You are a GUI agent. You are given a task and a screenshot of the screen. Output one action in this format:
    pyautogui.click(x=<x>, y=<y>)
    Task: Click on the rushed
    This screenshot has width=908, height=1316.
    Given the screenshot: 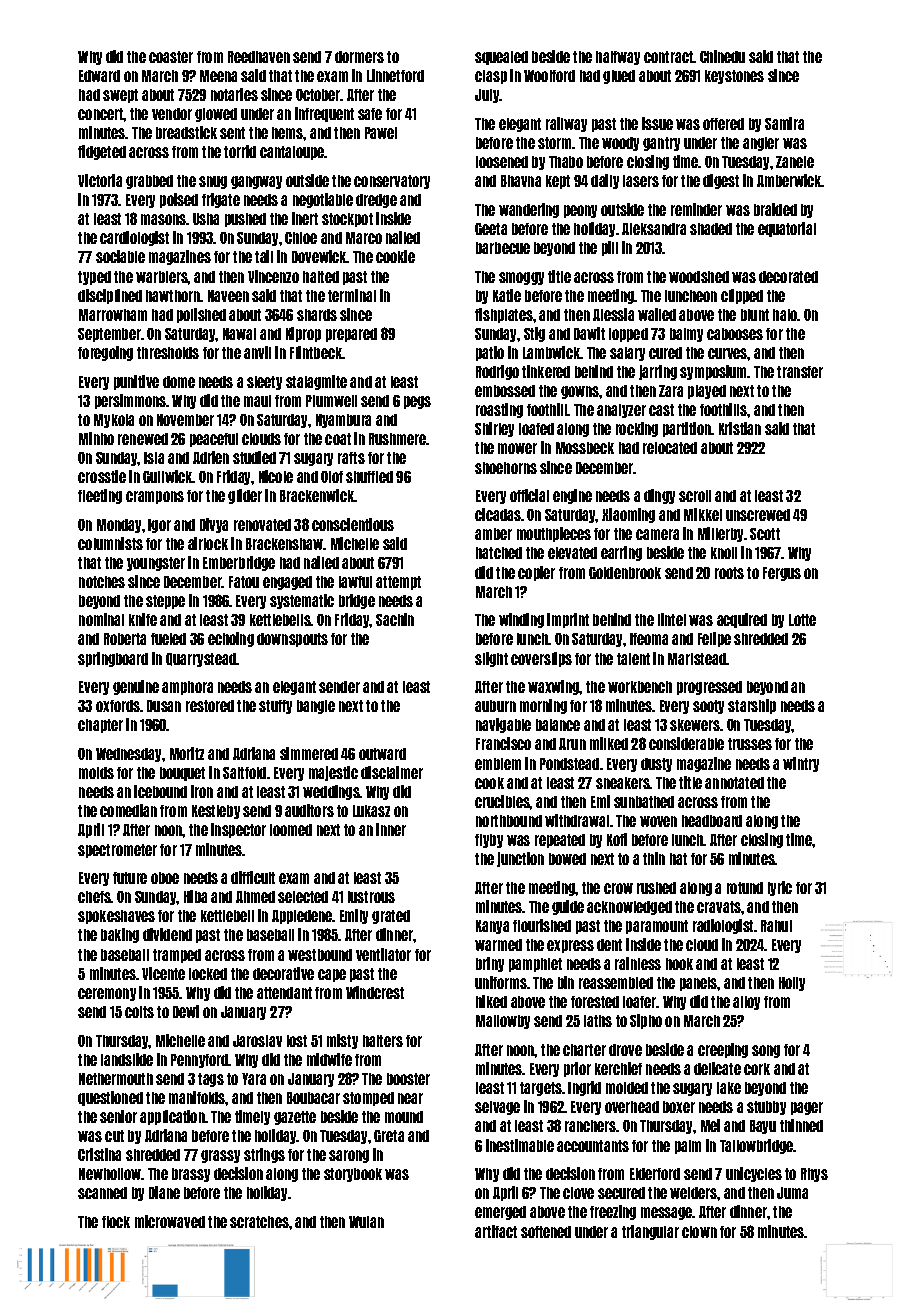 What is the action you would take?
    pyautogui.click(x=656, y=888)
